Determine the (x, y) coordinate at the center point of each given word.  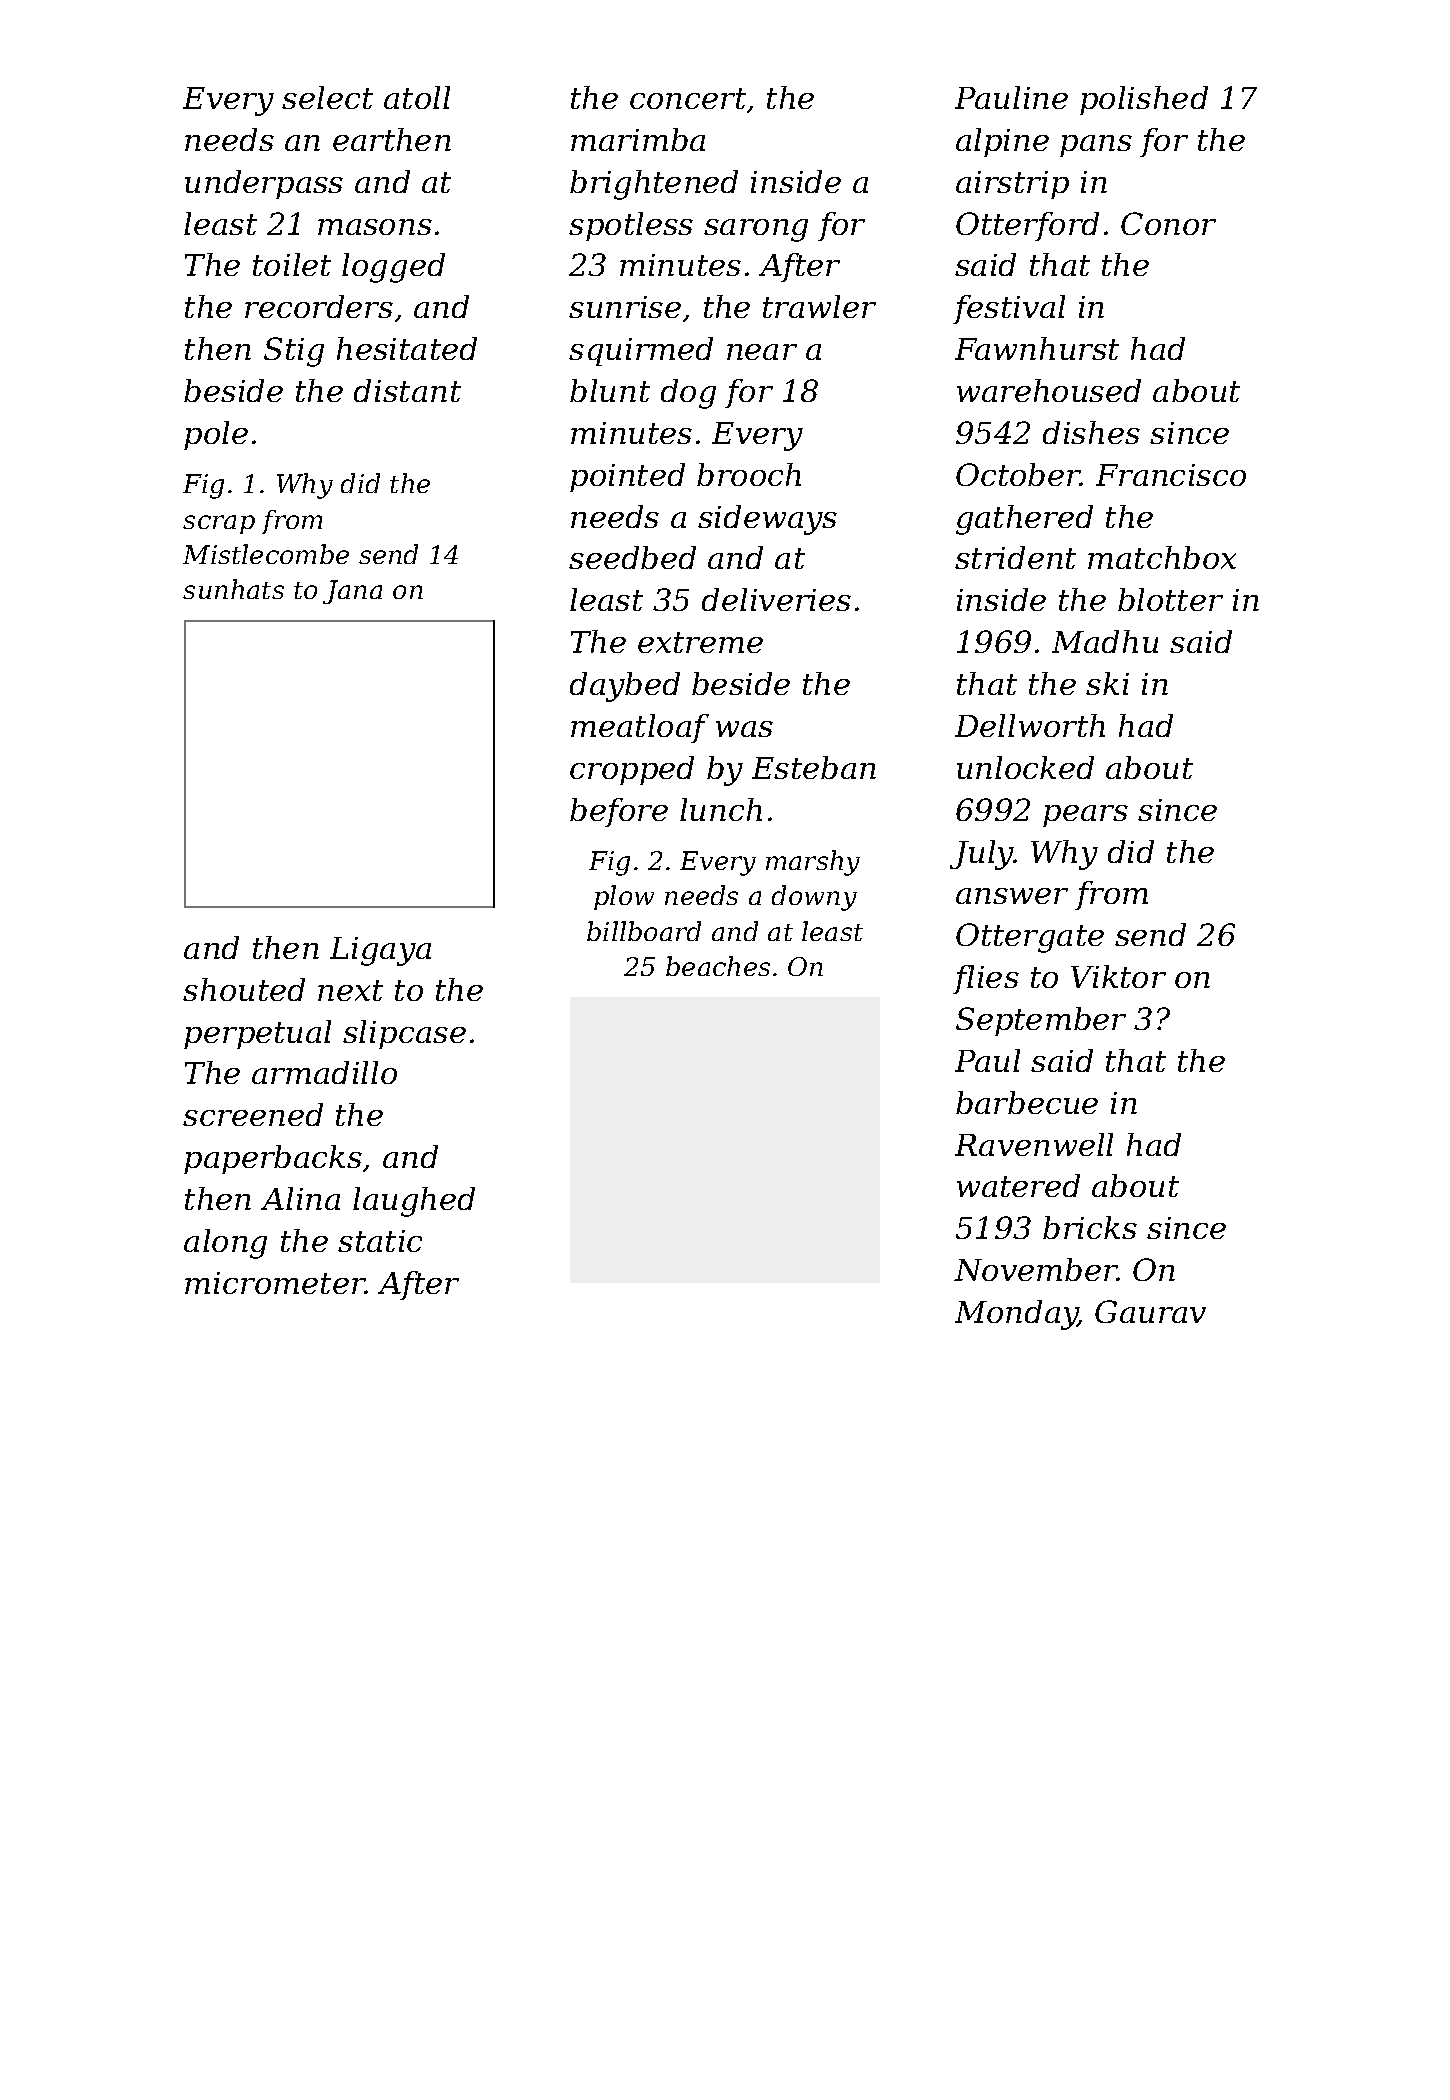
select (327, 97)
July (982, 855)
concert (688, 98)
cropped (632, 770)
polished (1144, 100)
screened (253, 1114)
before (619, 812)
